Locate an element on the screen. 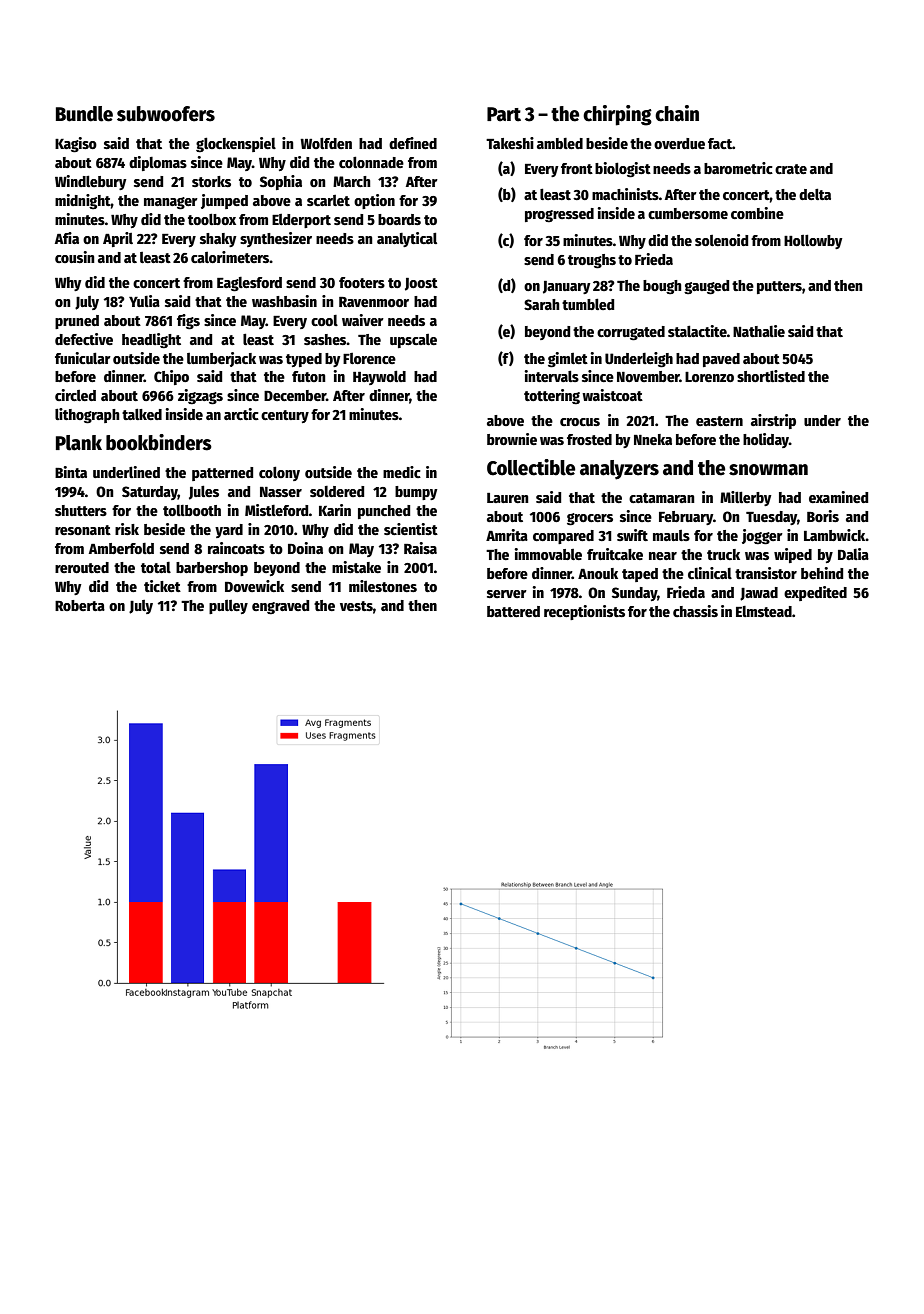 This screenshot has width=924, height=1314. subwoofers is located at coordinates (166, 114).
